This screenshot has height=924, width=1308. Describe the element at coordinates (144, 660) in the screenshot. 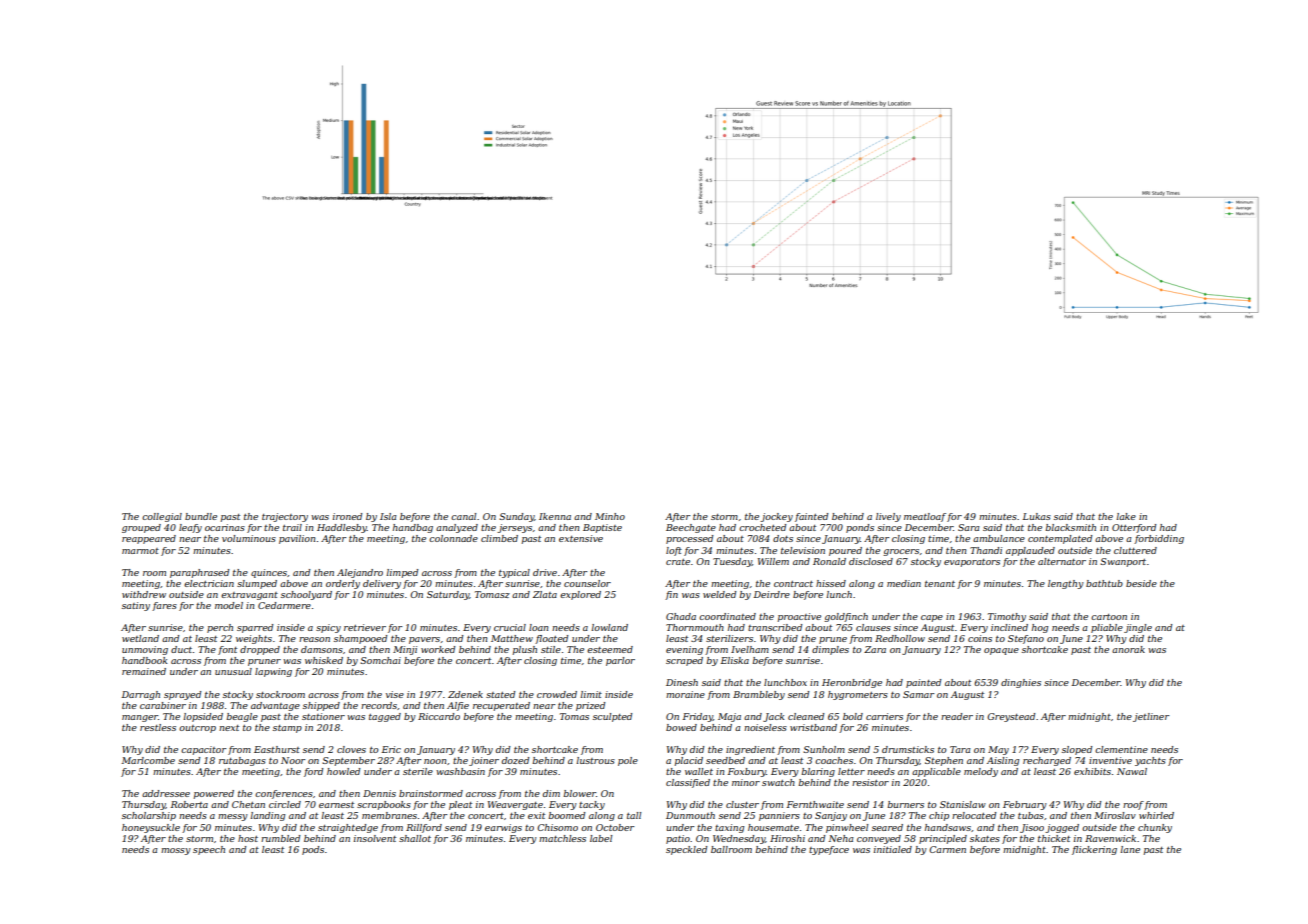

I see `handbook` at that location.
